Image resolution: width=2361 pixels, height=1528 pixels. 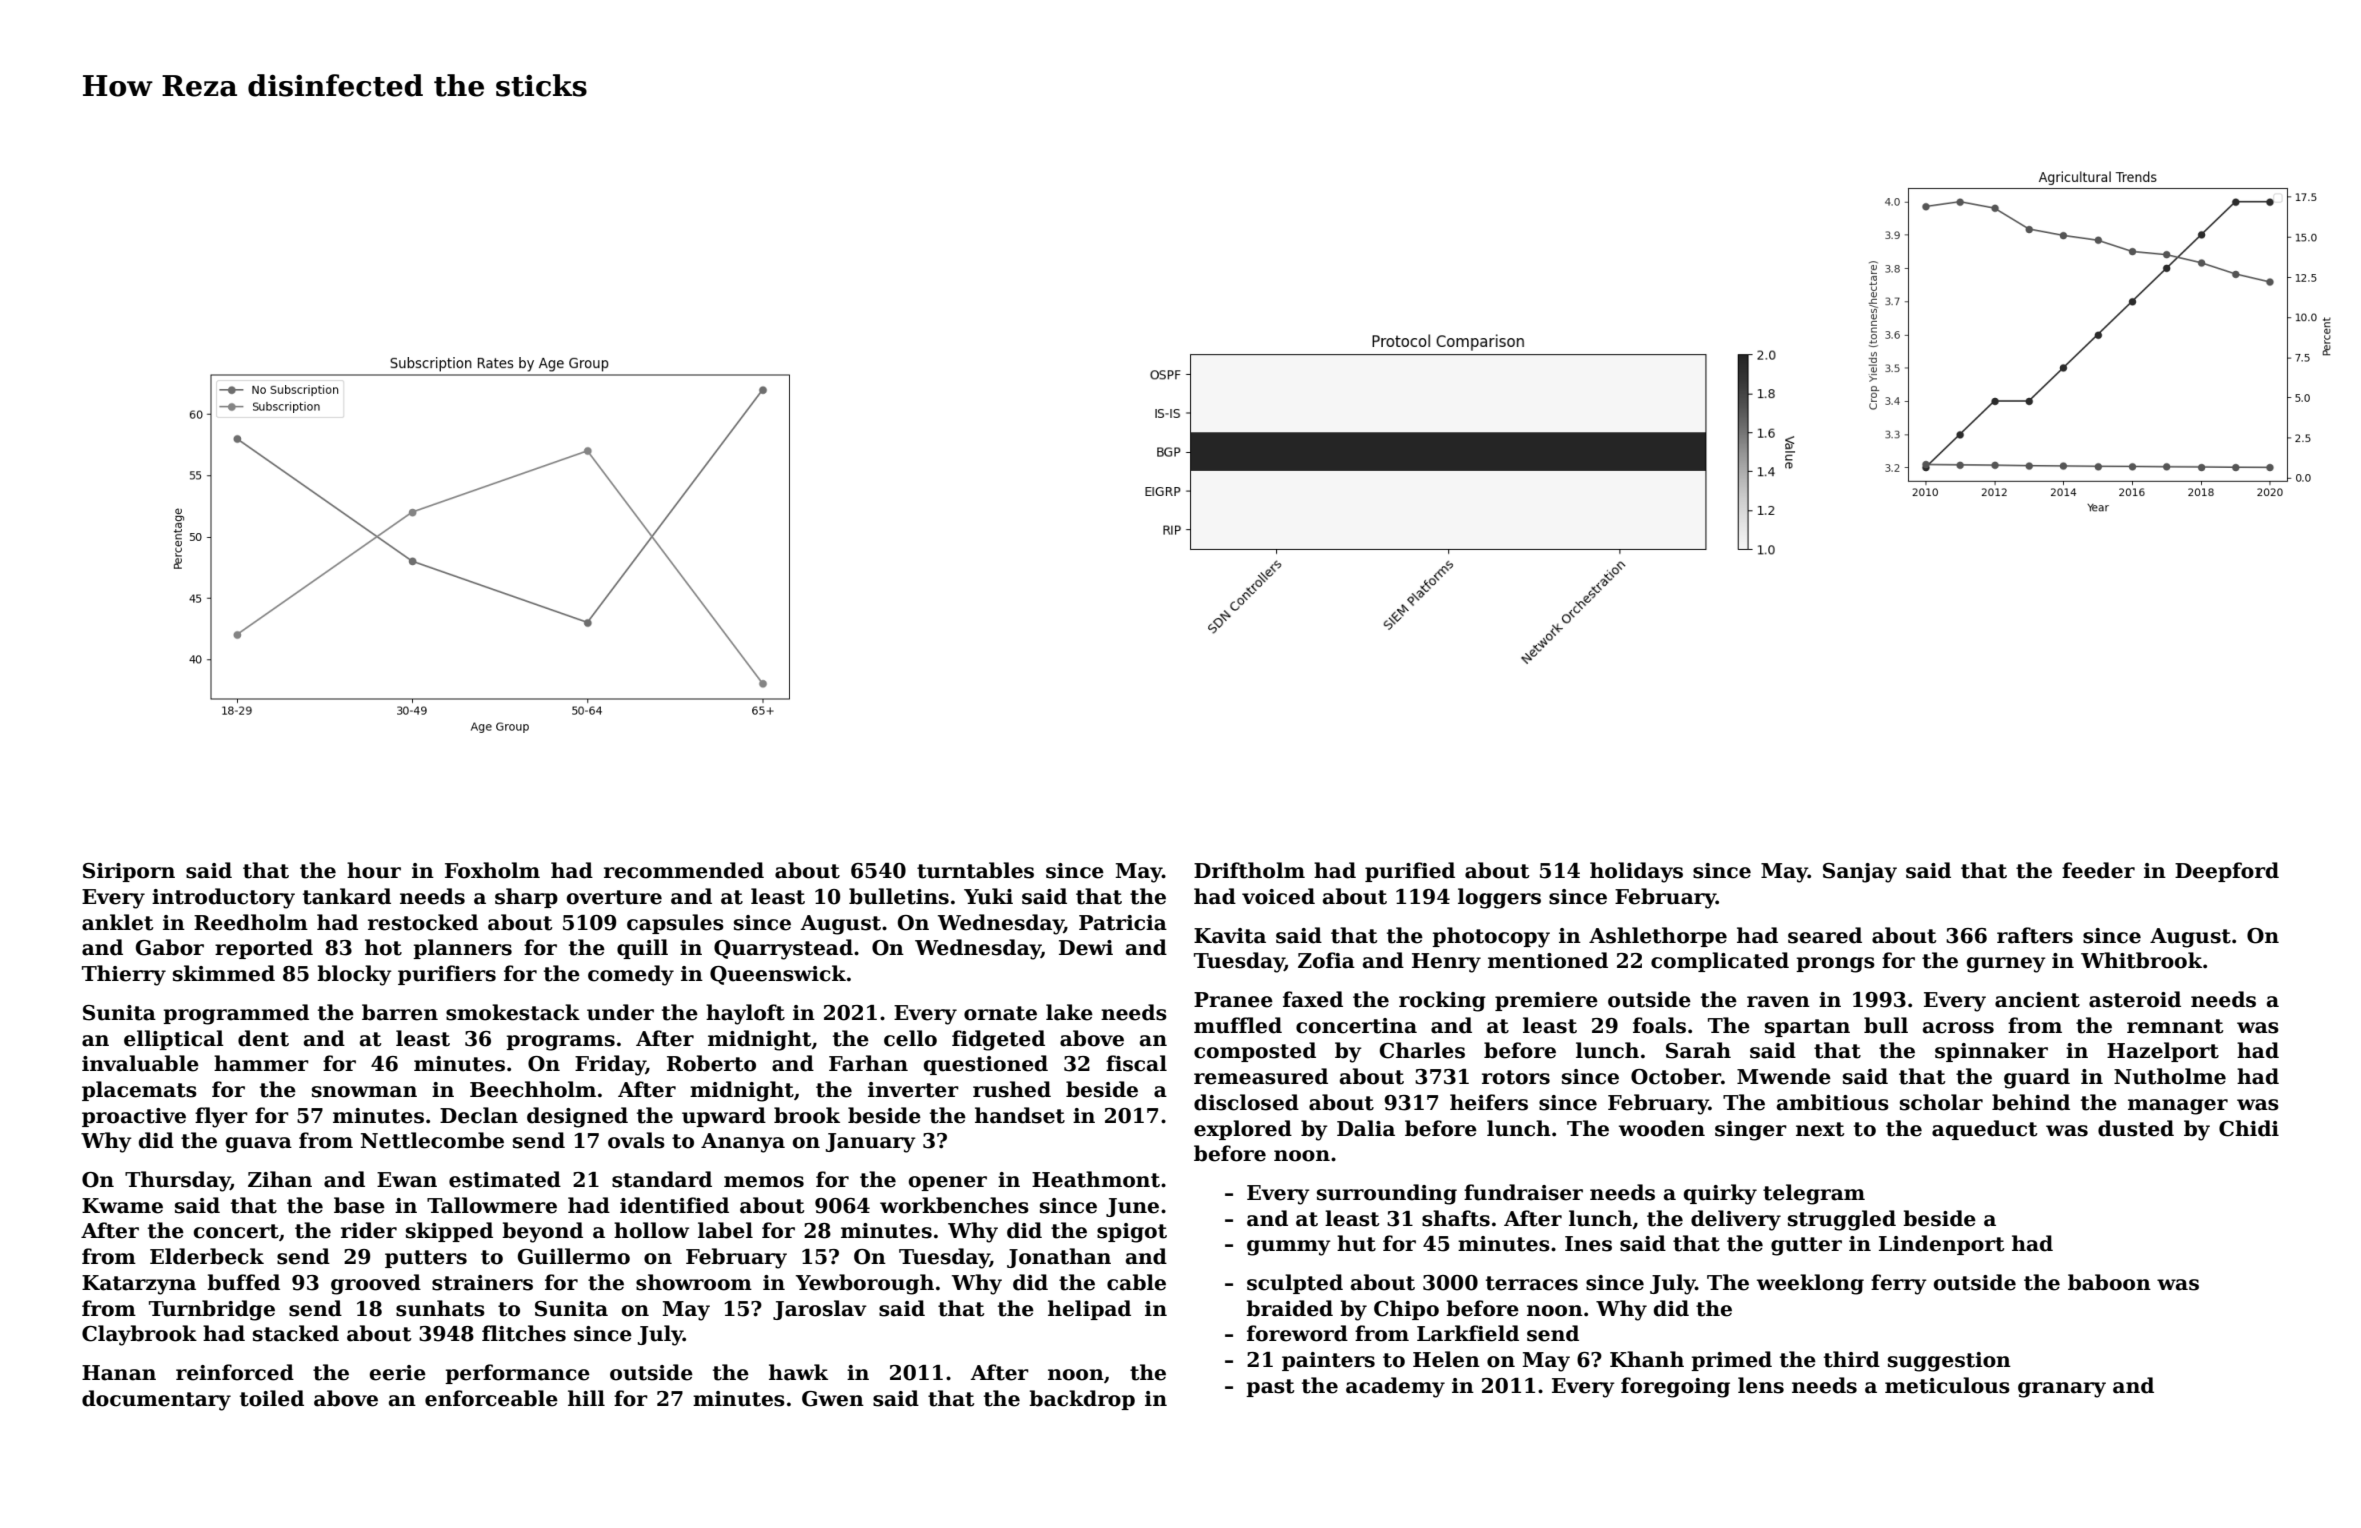 What do you see at coordinates (1278, 896) in the image?
I see `voiced` at bounding box center [1278, 896].
